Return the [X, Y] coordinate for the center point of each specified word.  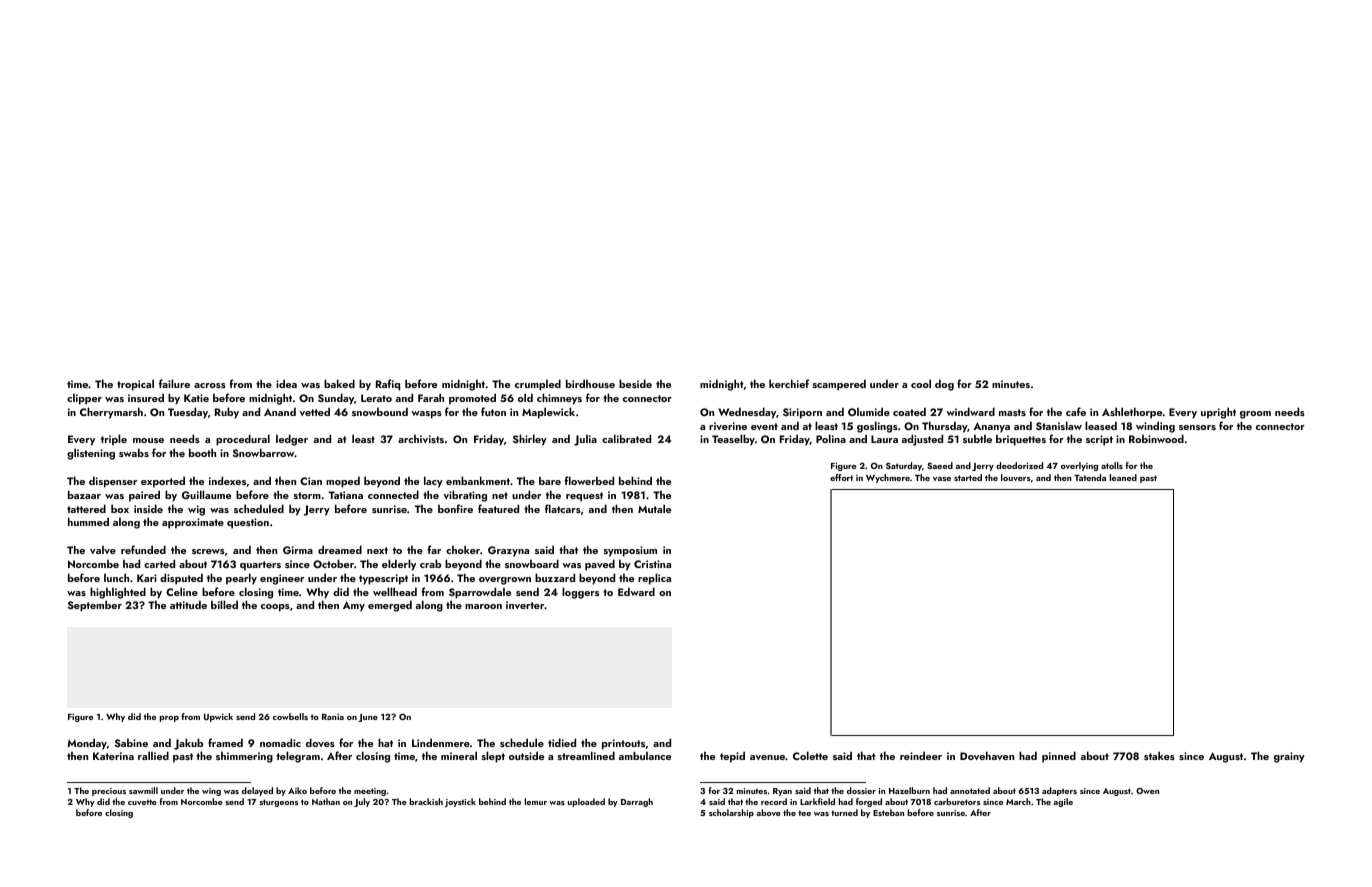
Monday [87, 744]
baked [339, 383]
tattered [86, 508]
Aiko [297, 790]
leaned [1123, 477]
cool [921, 383]
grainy [1289, 757]
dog [944, 385]
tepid [732, 757]
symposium [630, 551]
